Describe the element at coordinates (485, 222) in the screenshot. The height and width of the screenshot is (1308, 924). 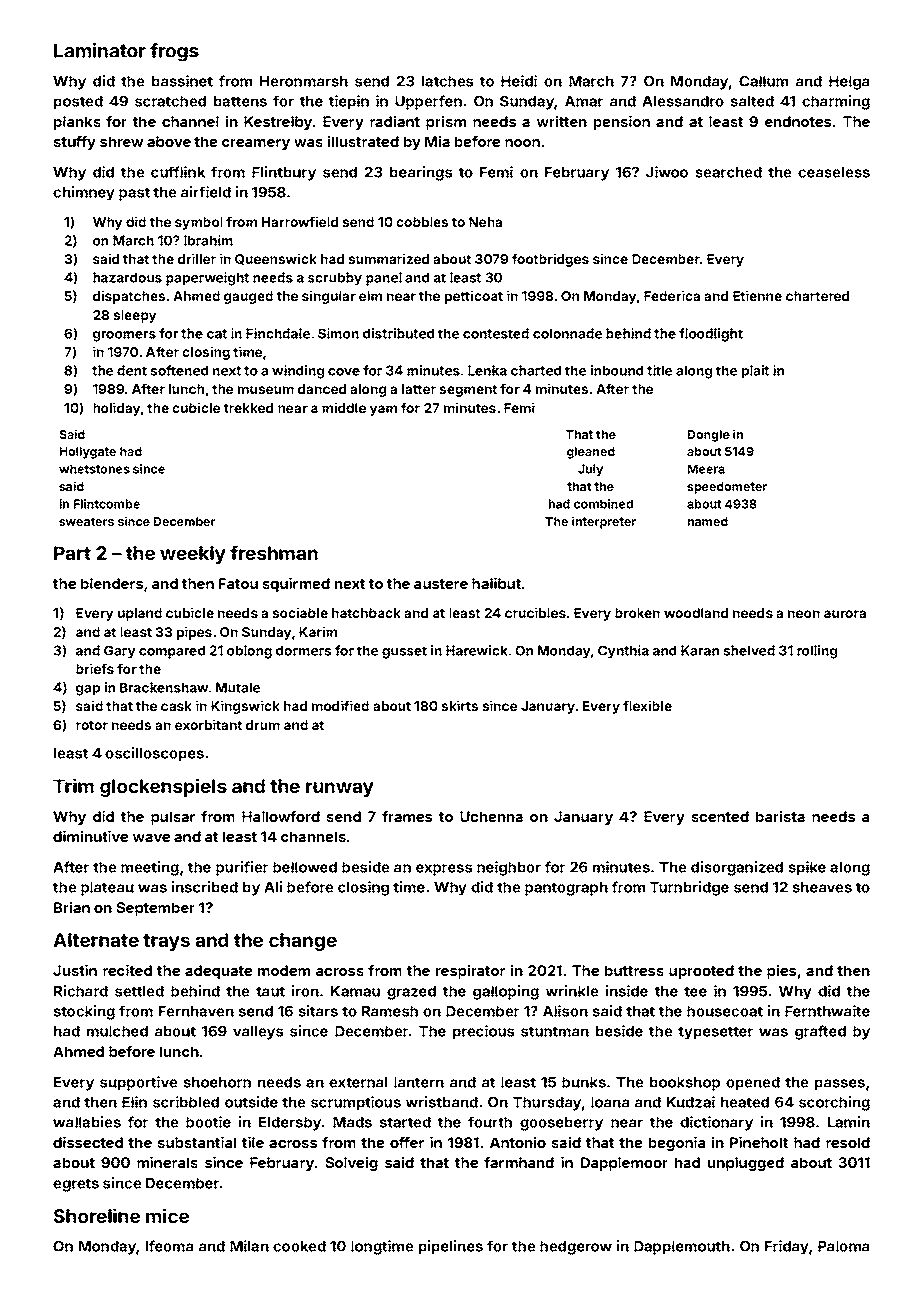
I see `Neha` at that location.
